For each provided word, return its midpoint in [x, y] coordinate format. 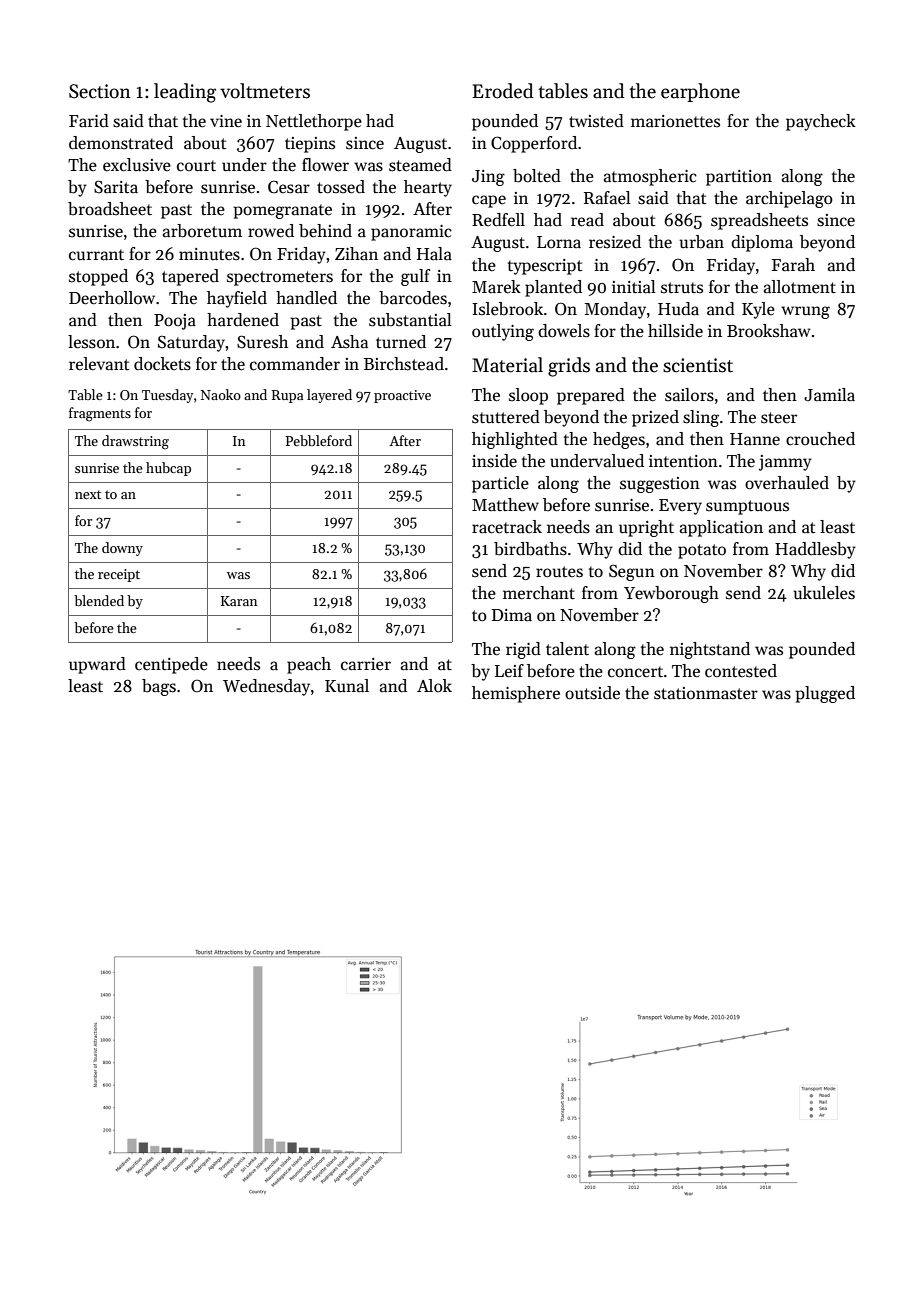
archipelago [789, 199]
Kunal [347, 686]
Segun [632, 572]
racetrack [507, 527]
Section [100, 91]
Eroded [502, 91]
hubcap [168, 469]
